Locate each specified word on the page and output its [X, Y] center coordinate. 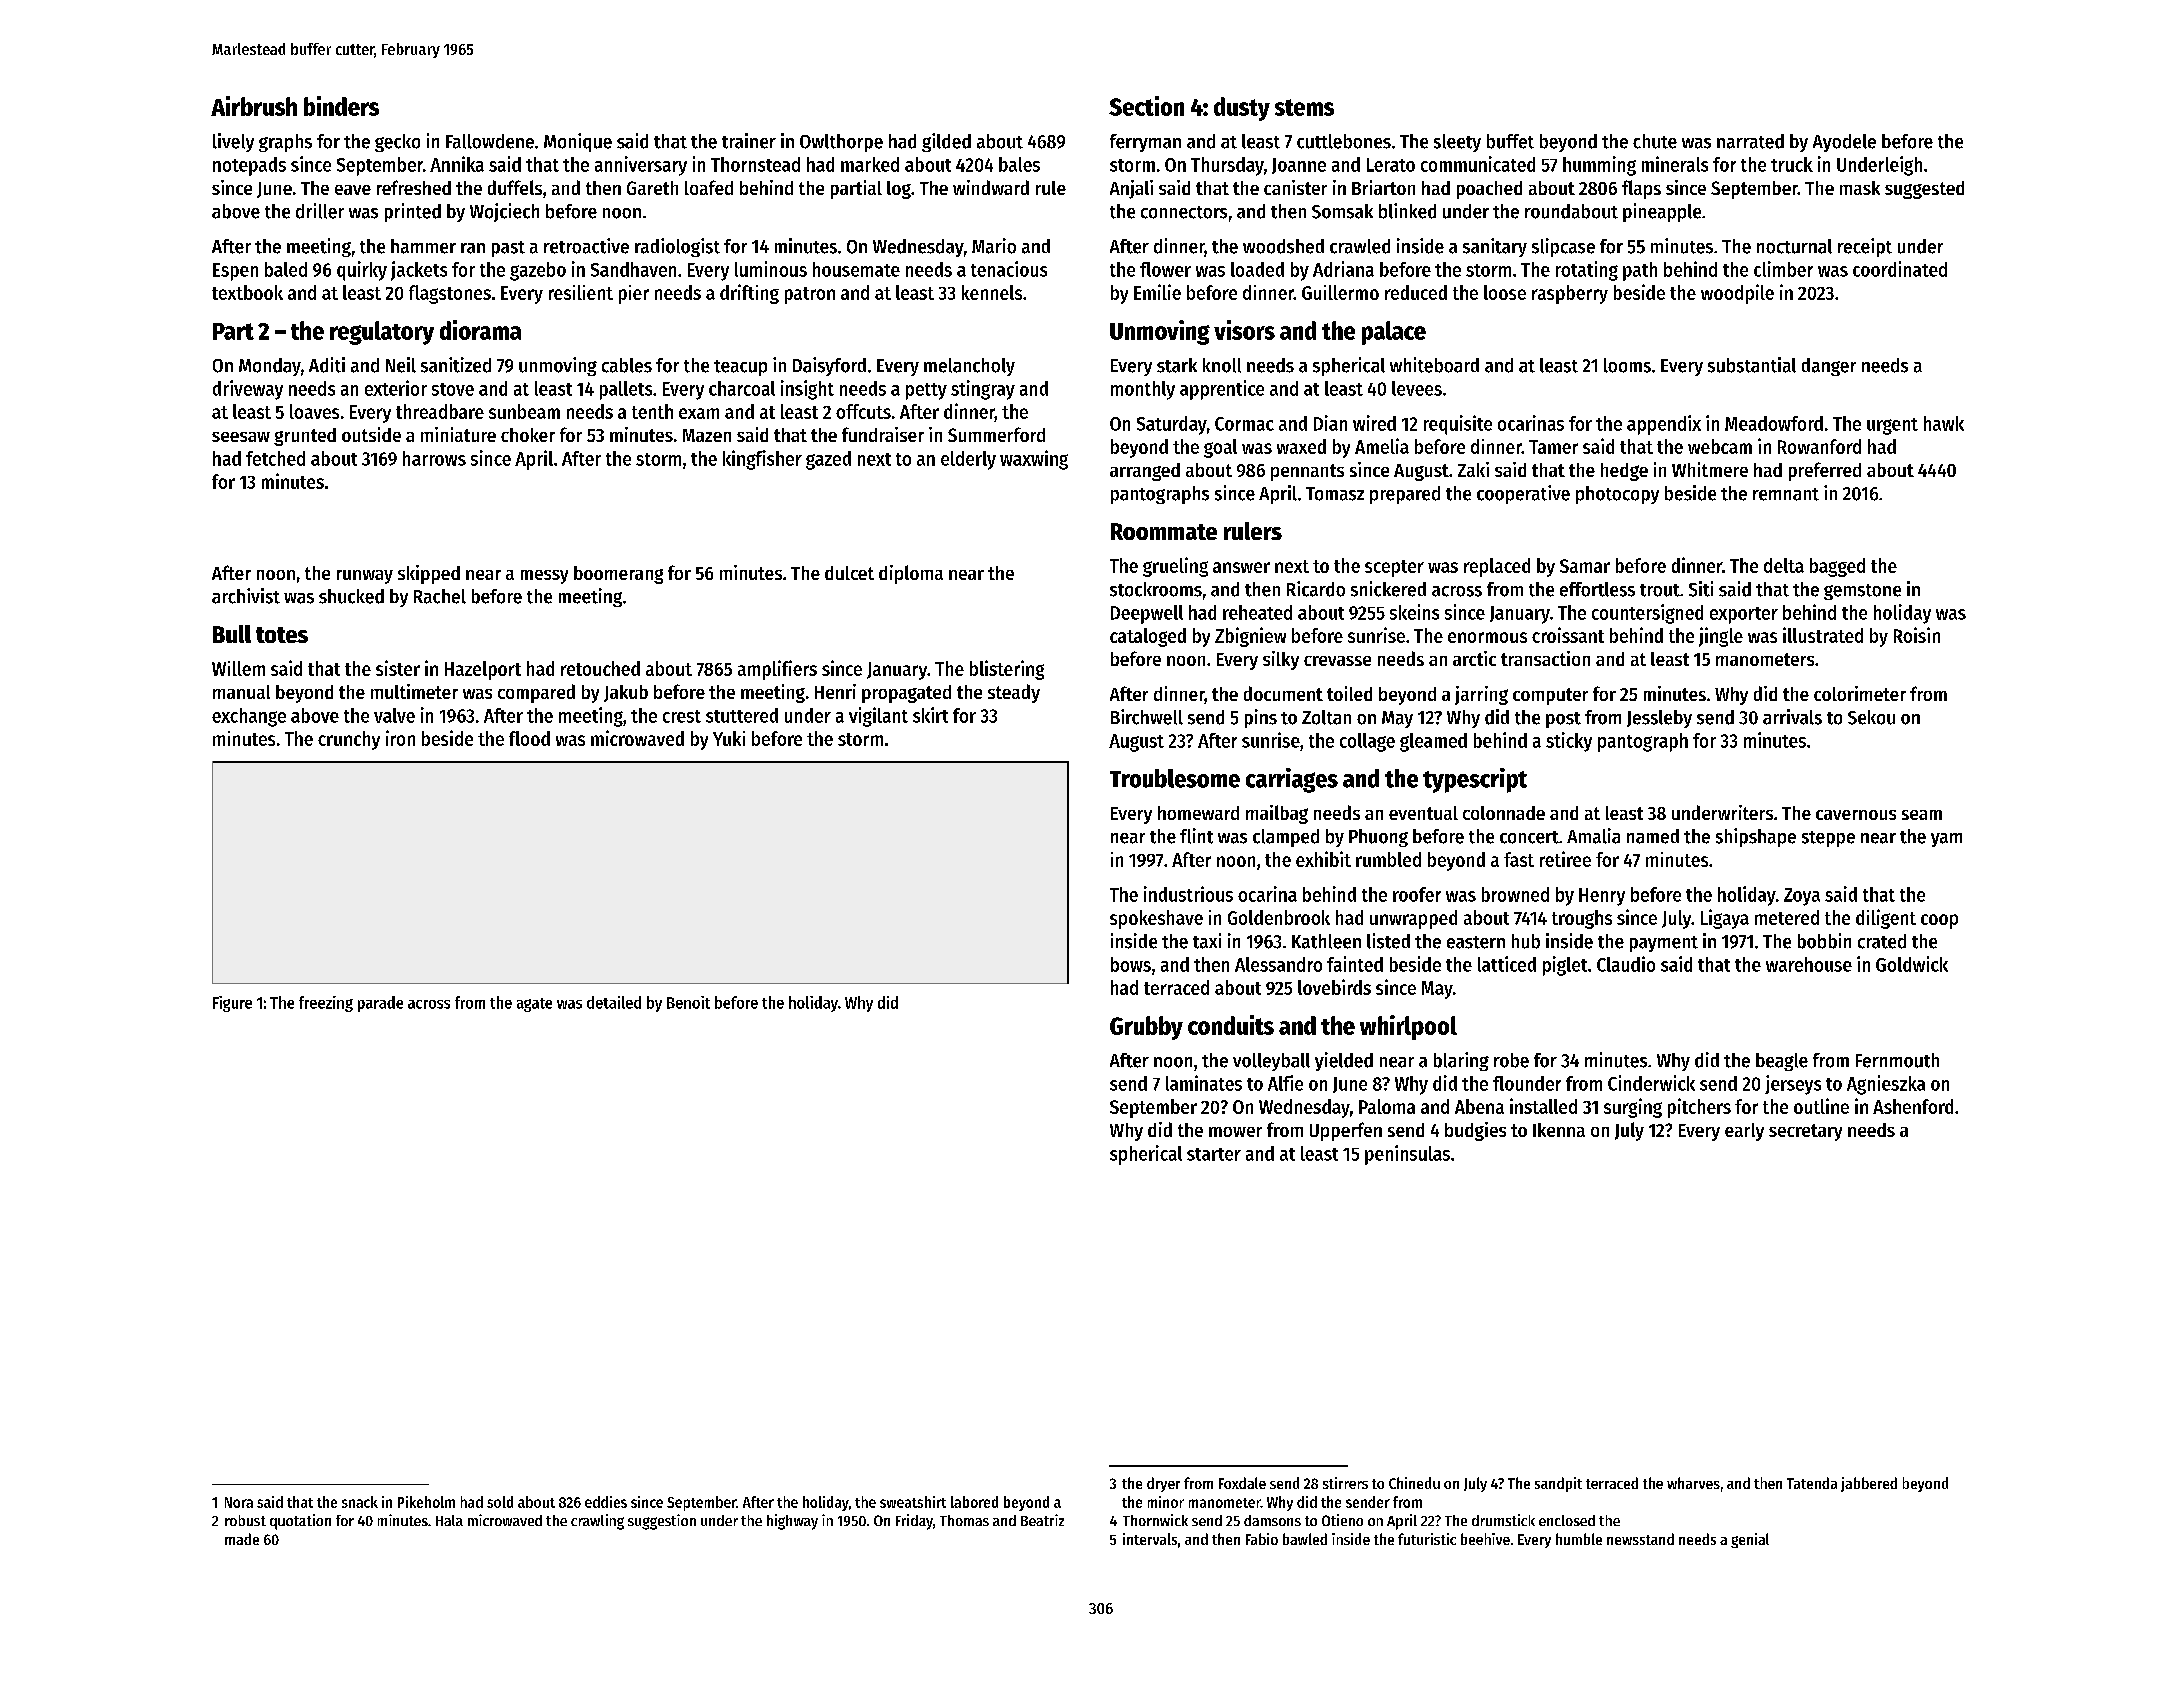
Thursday [1227, 166]
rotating [1587, 271]
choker [528, 435]
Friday [914, 1522]
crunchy [349, 740]
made [242, 1539]
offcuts [863, 411]
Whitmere [1710, 469]
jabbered [1869, 1484]
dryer [1163, 1484]
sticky [1569, 742]
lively [233, 142]
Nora [239, 1502]
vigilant [878, 717]
